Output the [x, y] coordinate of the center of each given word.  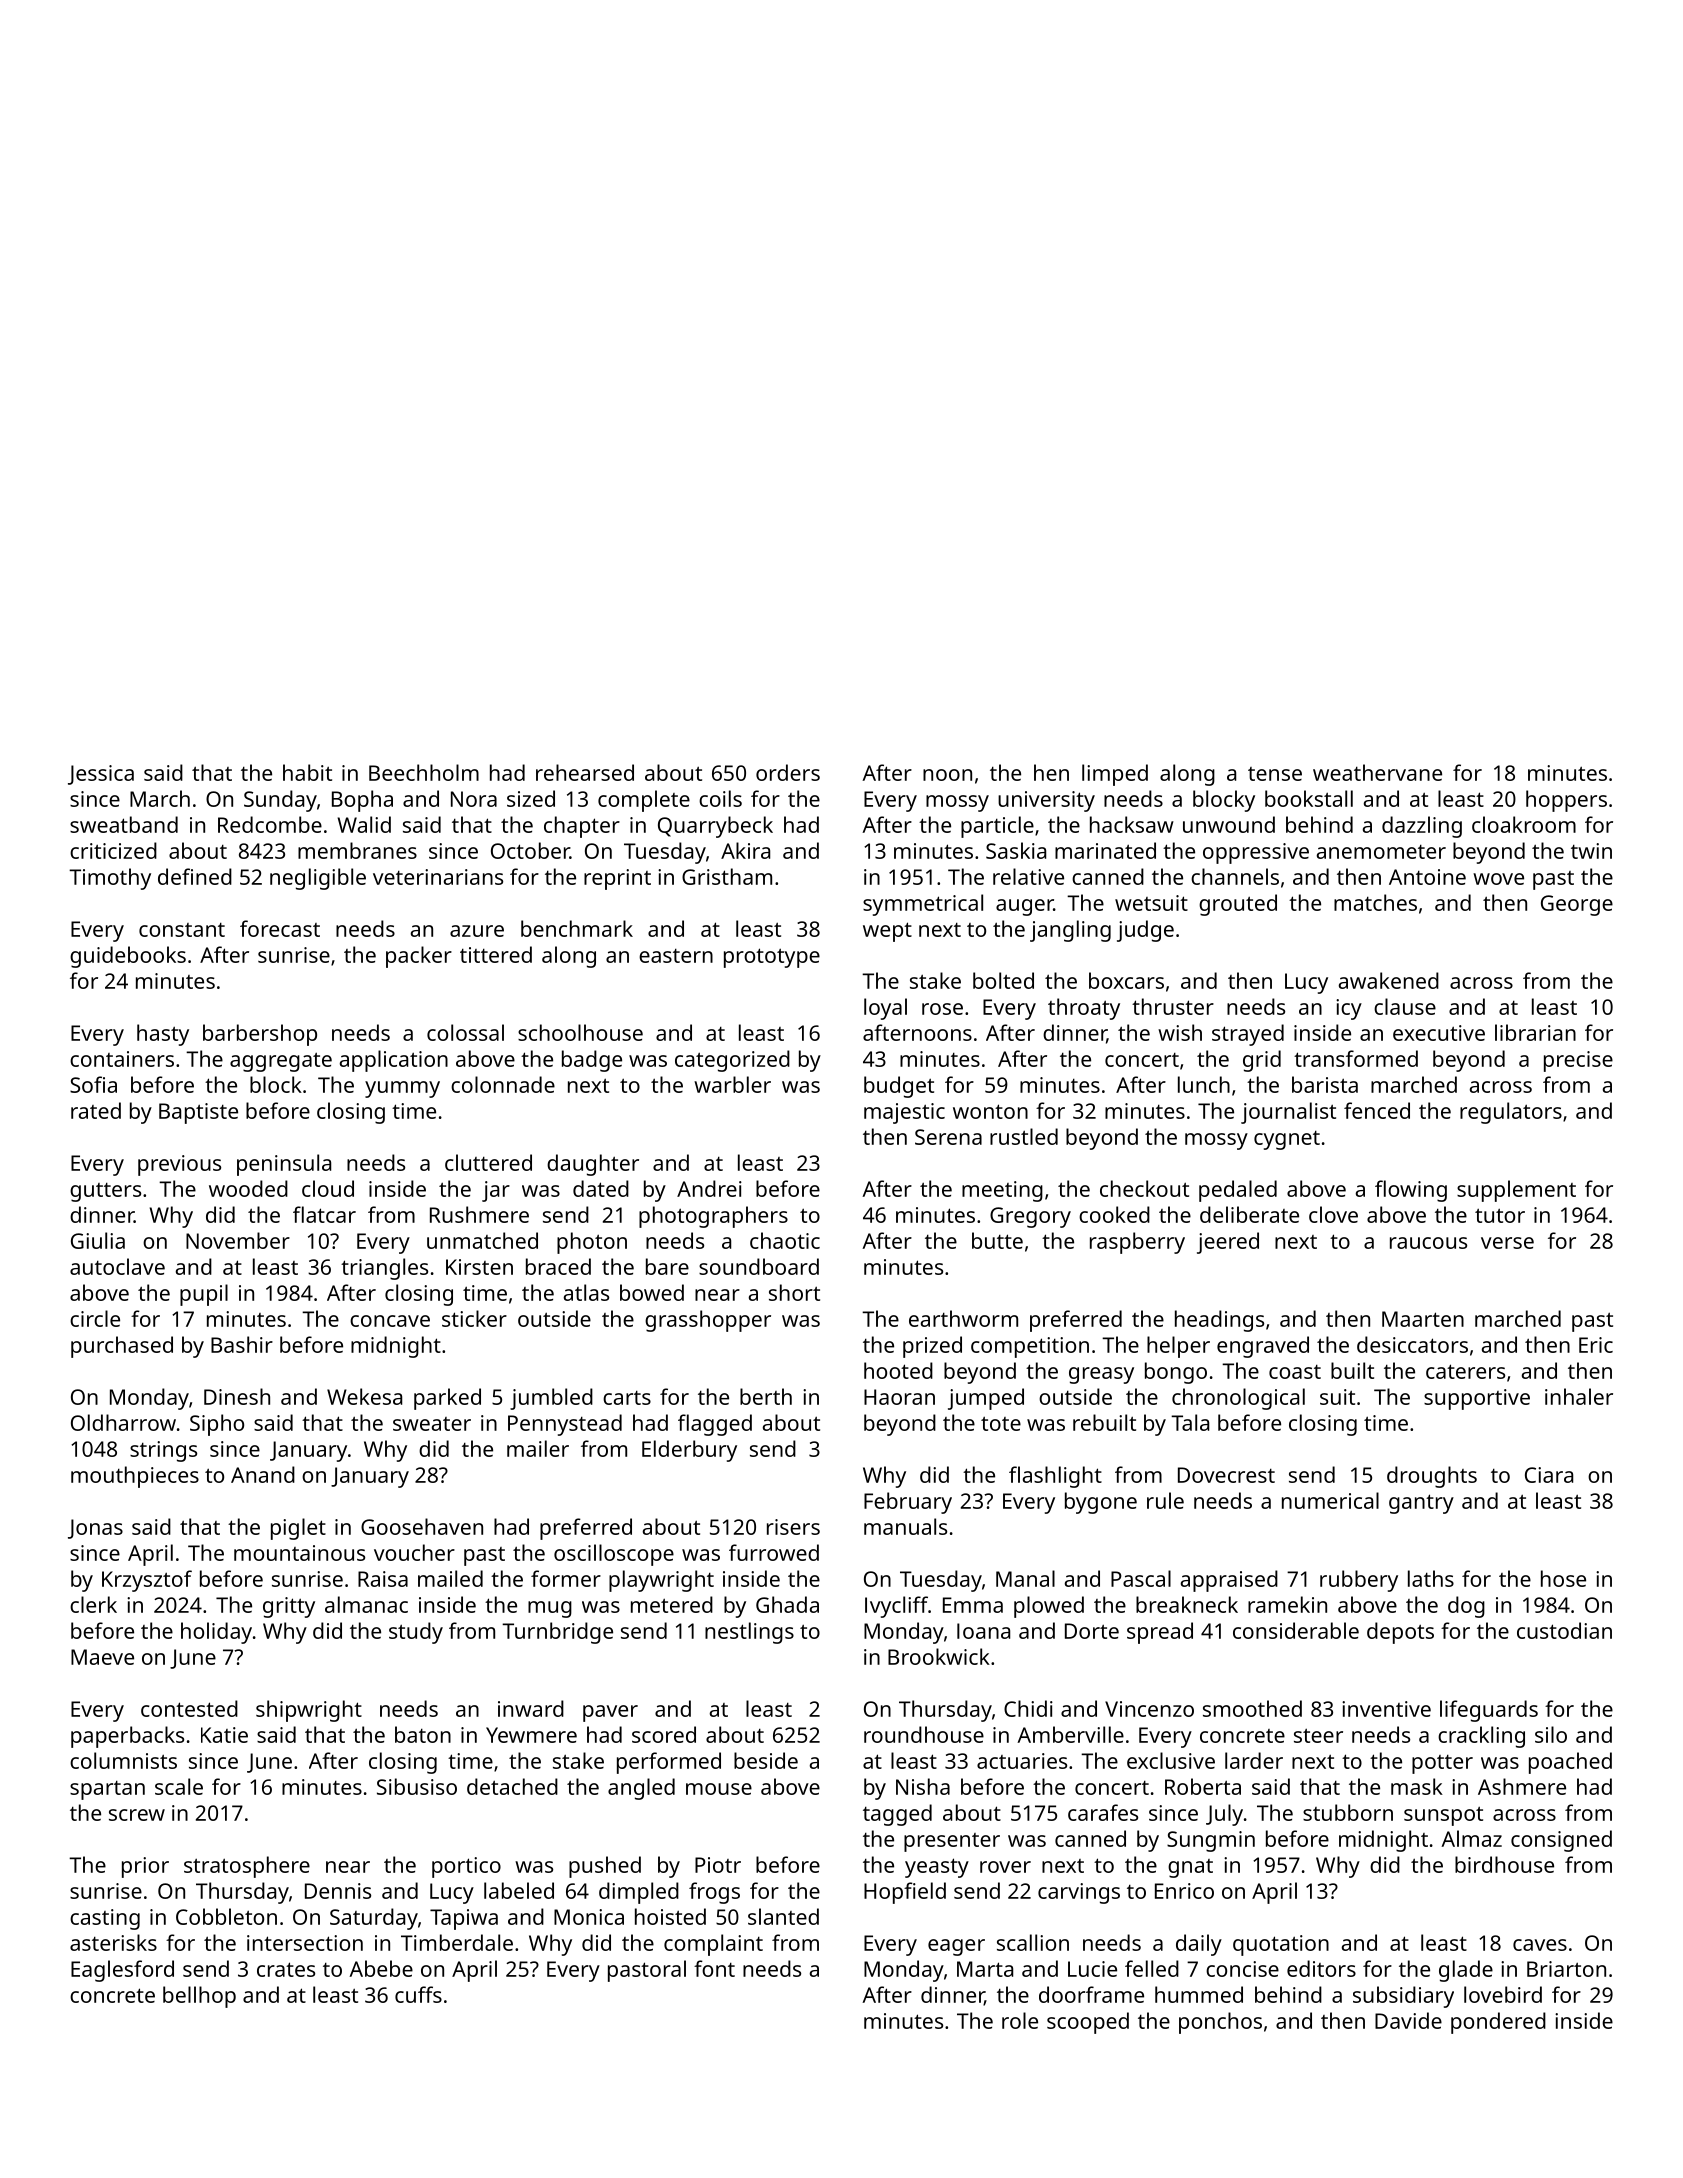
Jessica [101, 775]
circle [95, 1318]
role [1020, 2020]
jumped [986, 1399]
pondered [1498, 2023]
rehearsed [585, 772]
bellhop [199, 1997]
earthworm [963, 1318]
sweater [432, 1424]
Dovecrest [1226, 1475]
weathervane [1377, 772]
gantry [1421, 1504]
